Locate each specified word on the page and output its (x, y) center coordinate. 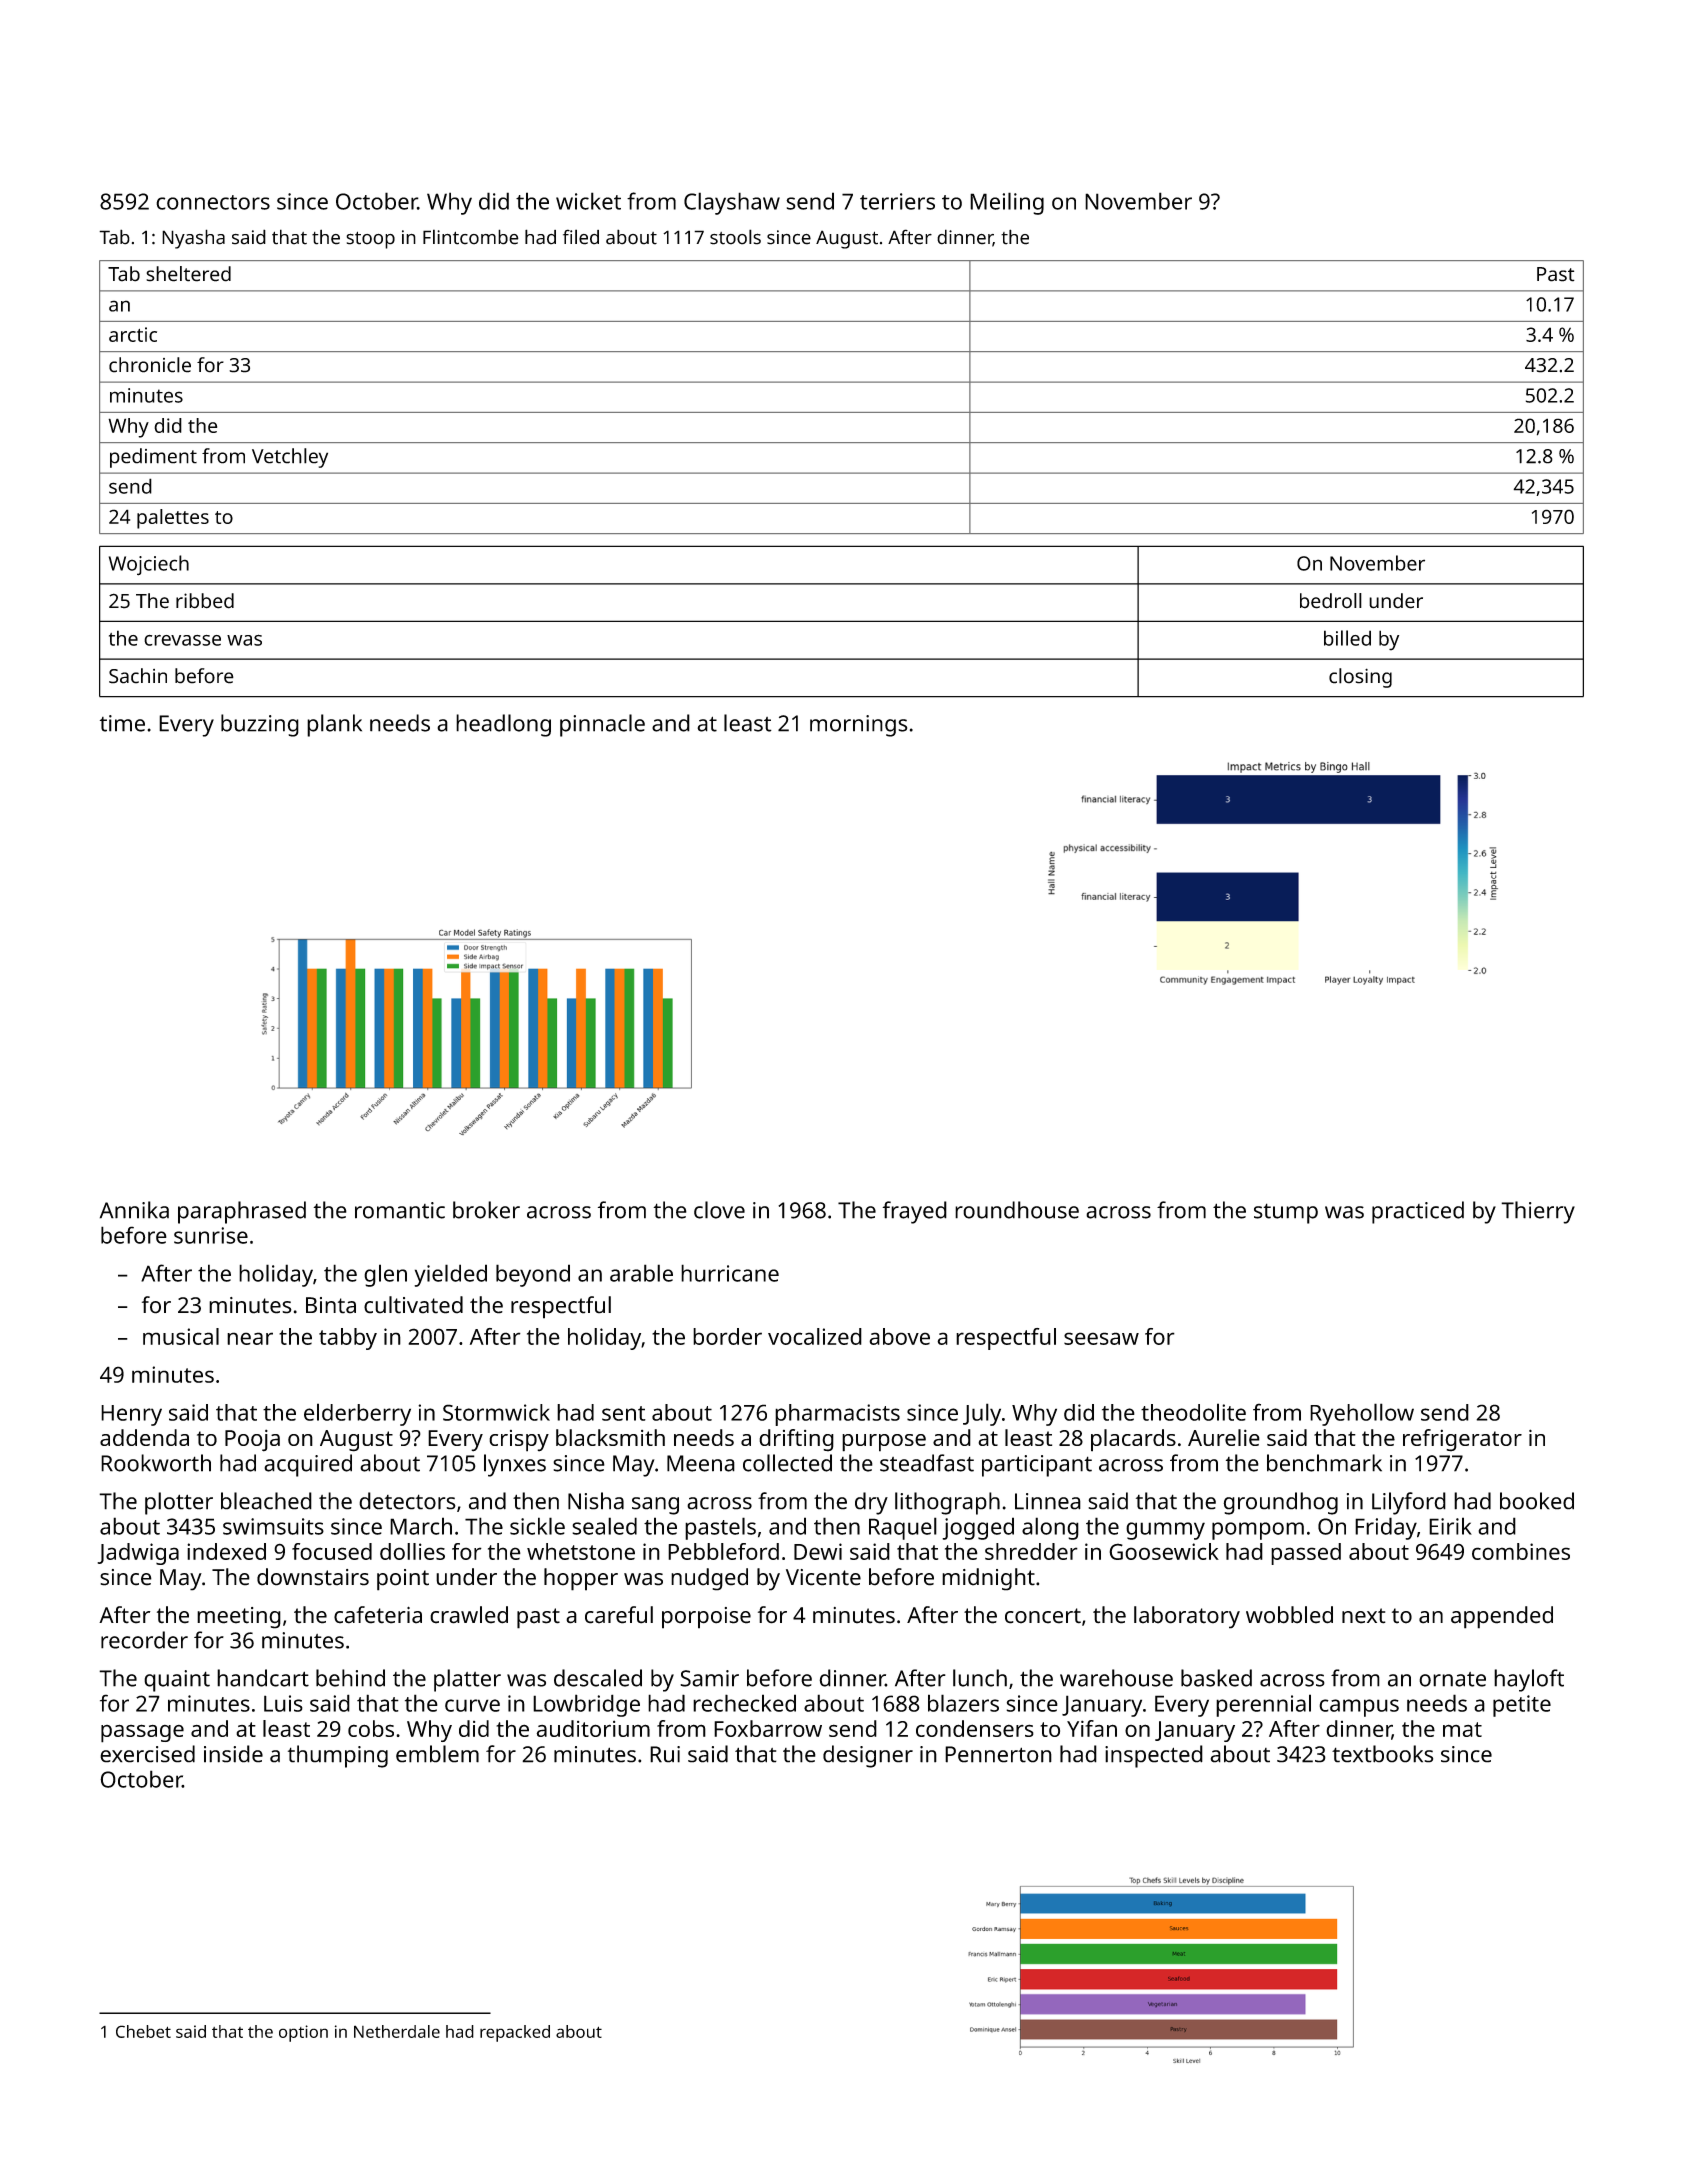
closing (1360, 678)
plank (334, 725)
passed (1306, 1554)
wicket (588, 201)
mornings (858, 726)
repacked (515, 2033)
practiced (1418, 1212)
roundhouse (1017, 1210)
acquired (308, 1465)
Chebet (143, 2031)
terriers (897, 201)
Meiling (1007, 203)
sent (624, 1413)
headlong (503, 725)
